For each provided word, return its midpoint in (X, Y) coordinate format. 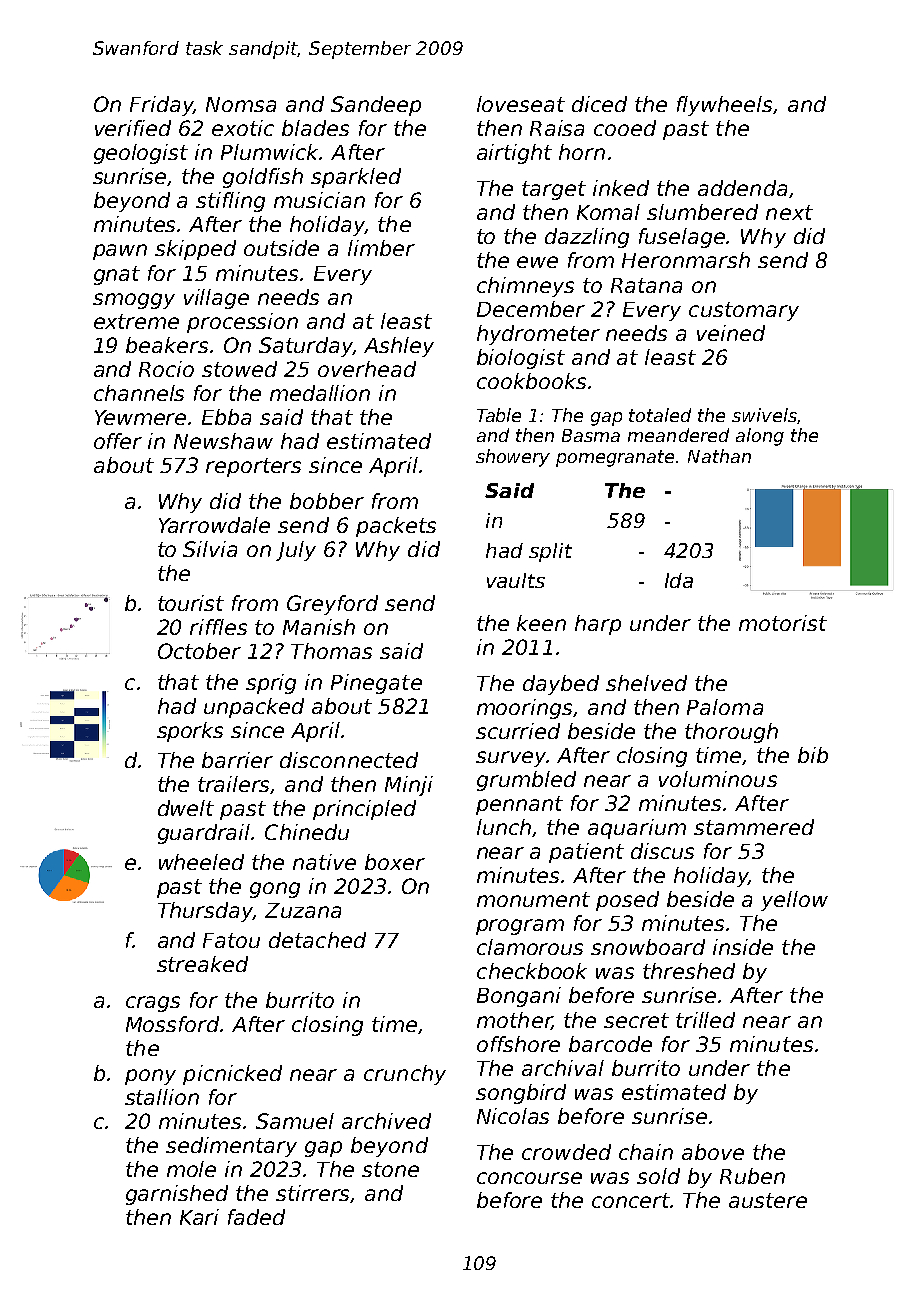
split (550, 552)
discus (662, 851)
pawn (120, 252)
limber (381, 248)
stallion (162, 1097)
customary (744, 311)
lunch (504, 827)
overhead (367, 369)
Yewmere (140, 417)
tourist (191, 603)
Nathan (719, 456)
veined (731, 333)
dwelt (186, 808)
